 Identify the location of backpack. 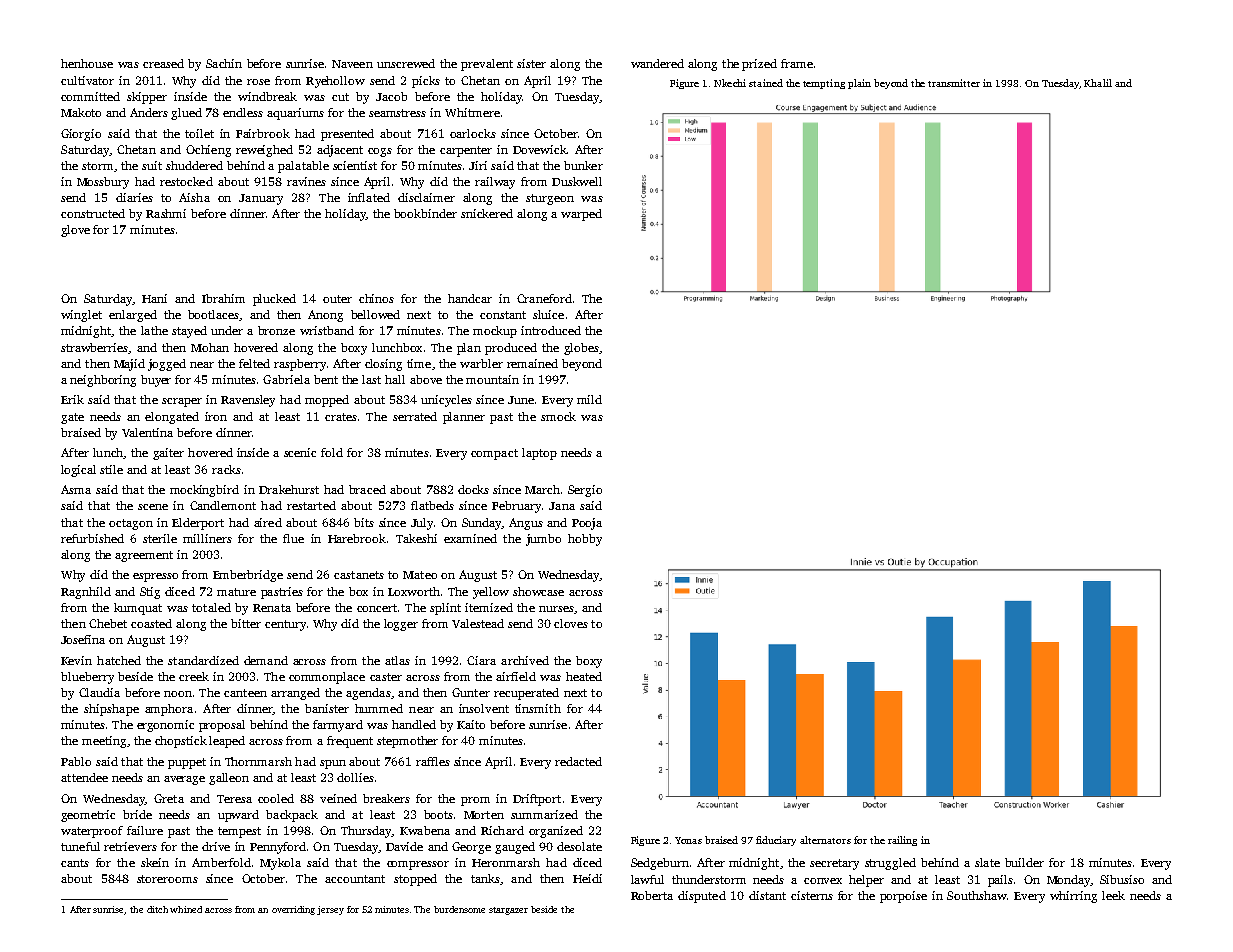
(292, 816).
